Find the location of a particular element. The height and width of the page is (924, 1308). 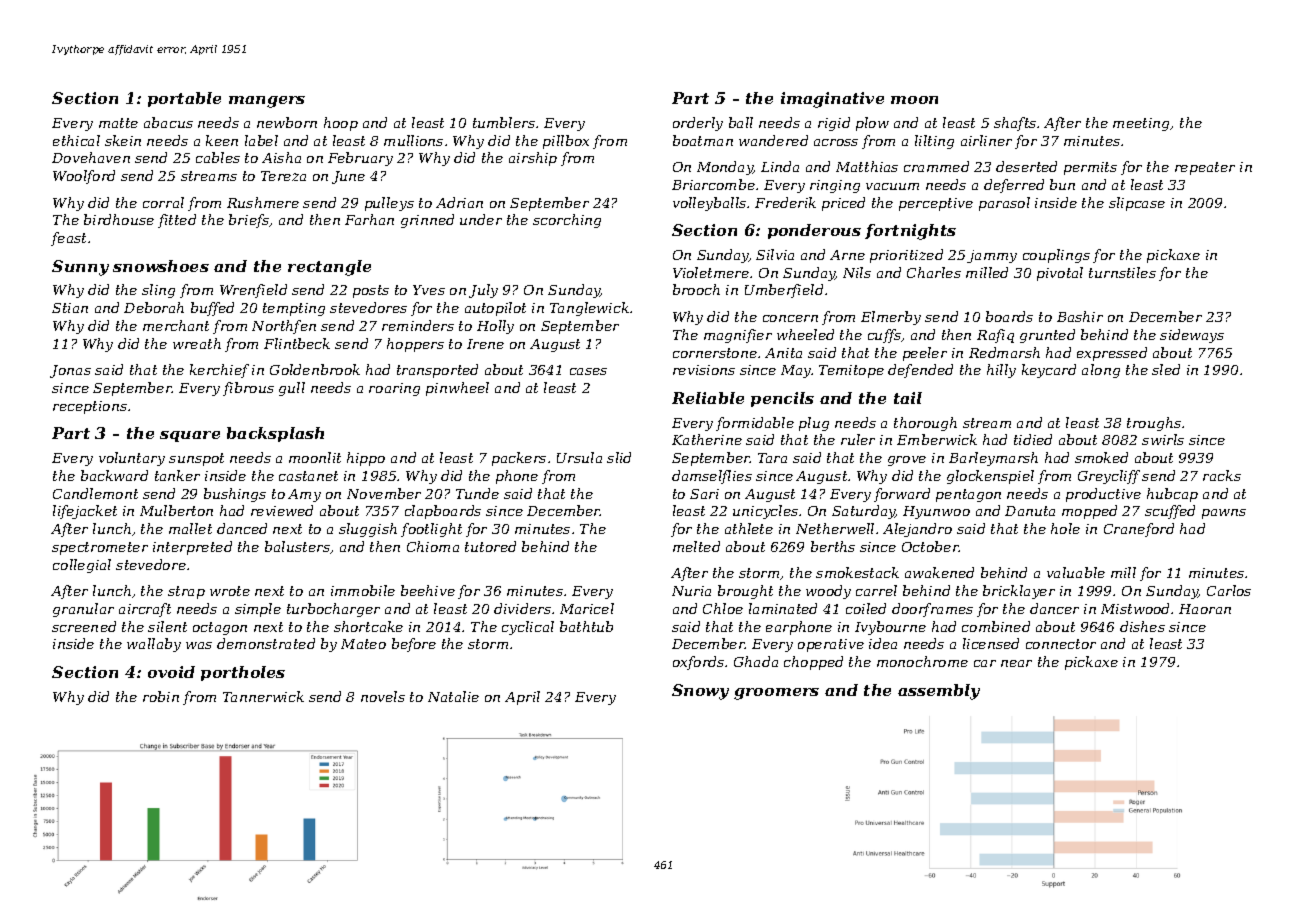

oxfords is located at coordinates (698, 663).
